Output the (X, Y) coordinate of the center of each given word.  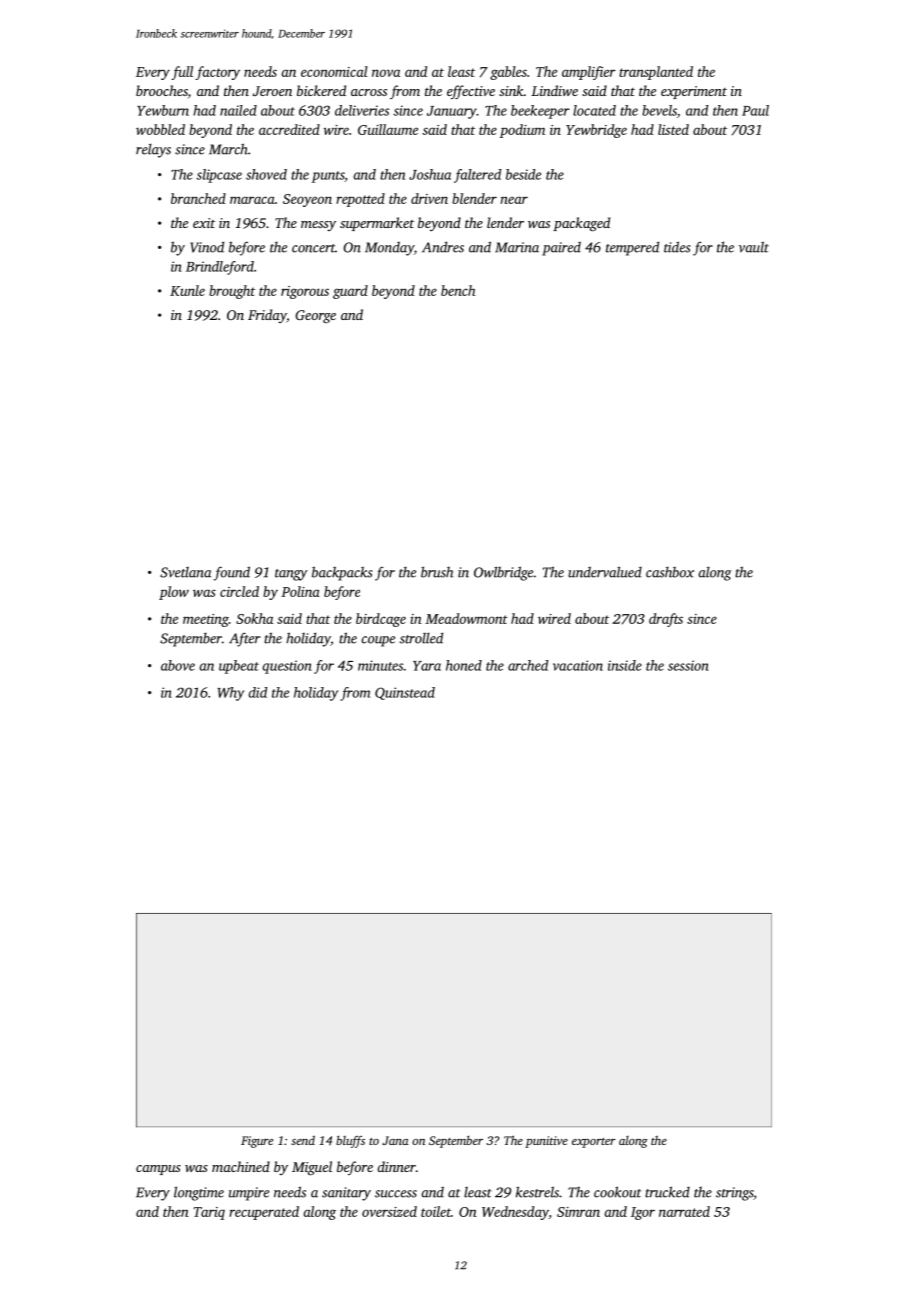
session (688, 665)
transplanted (656, 73)
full (182, 73)
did (258, 692)
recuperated (264, 1213)
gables (508, 73)
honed (464, 665)
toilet (436, 1211)
